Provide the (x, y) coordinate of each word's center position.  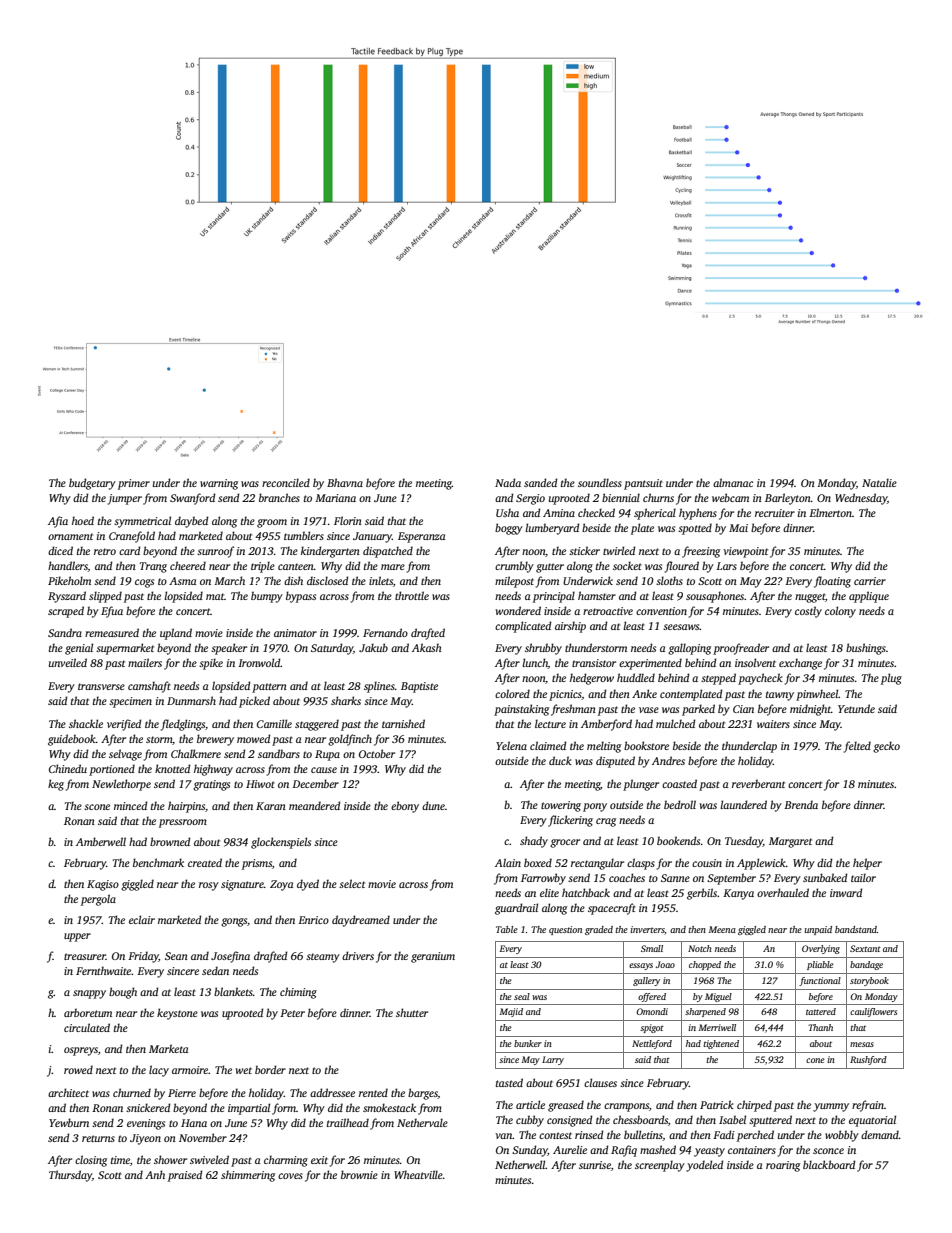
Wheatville (418, 1174)
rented (373, 1092)
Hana (194, 1123)
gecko (886, 747)
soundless (600, 482)
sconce (828, 1151)
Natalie (879, 482)
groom (272, 523)
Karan (271, 806)
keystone (177, 1014)
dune (433, 805)
